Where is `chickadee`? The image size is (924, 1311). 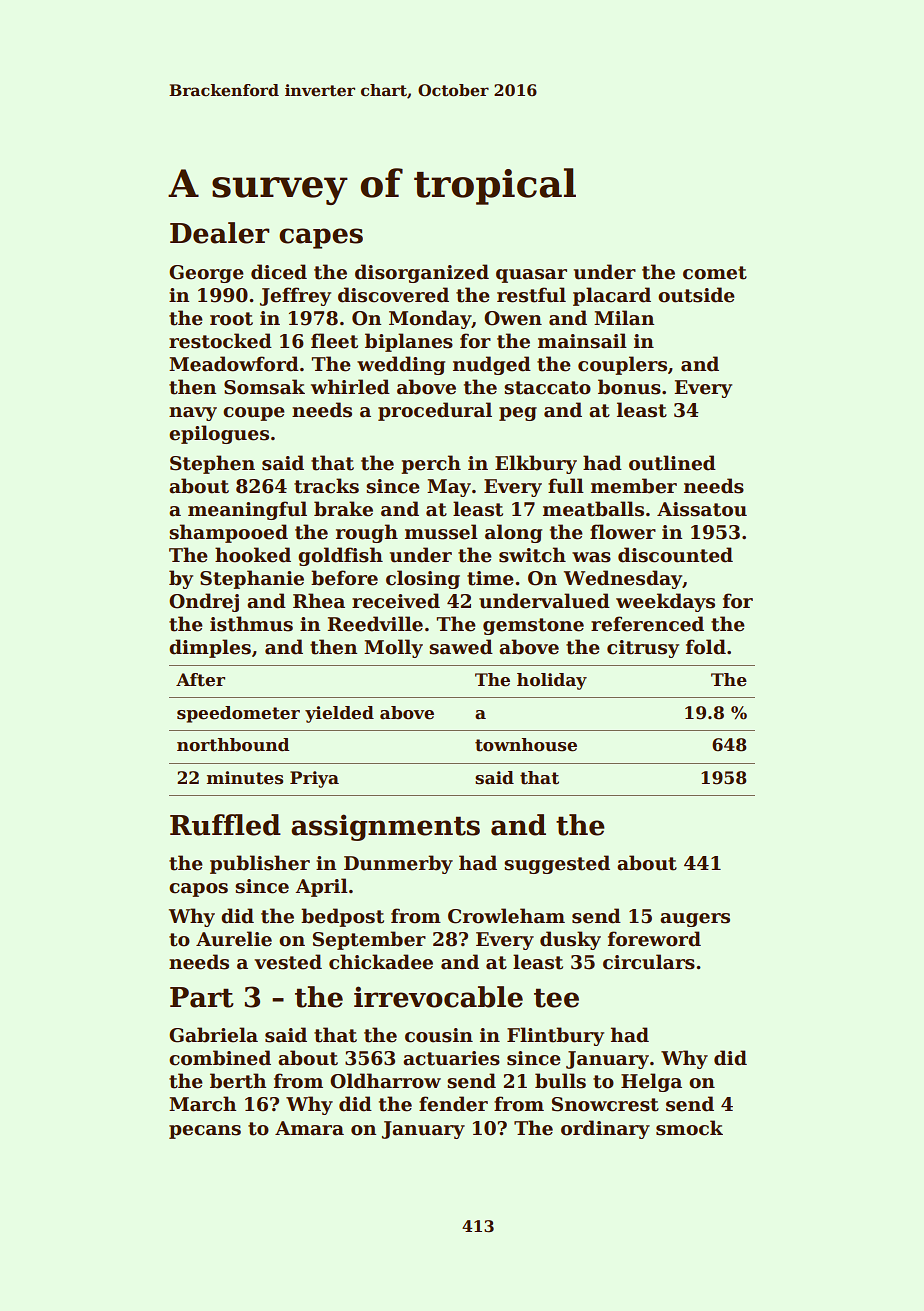
chickadee is located at coordinates (381, 962).
